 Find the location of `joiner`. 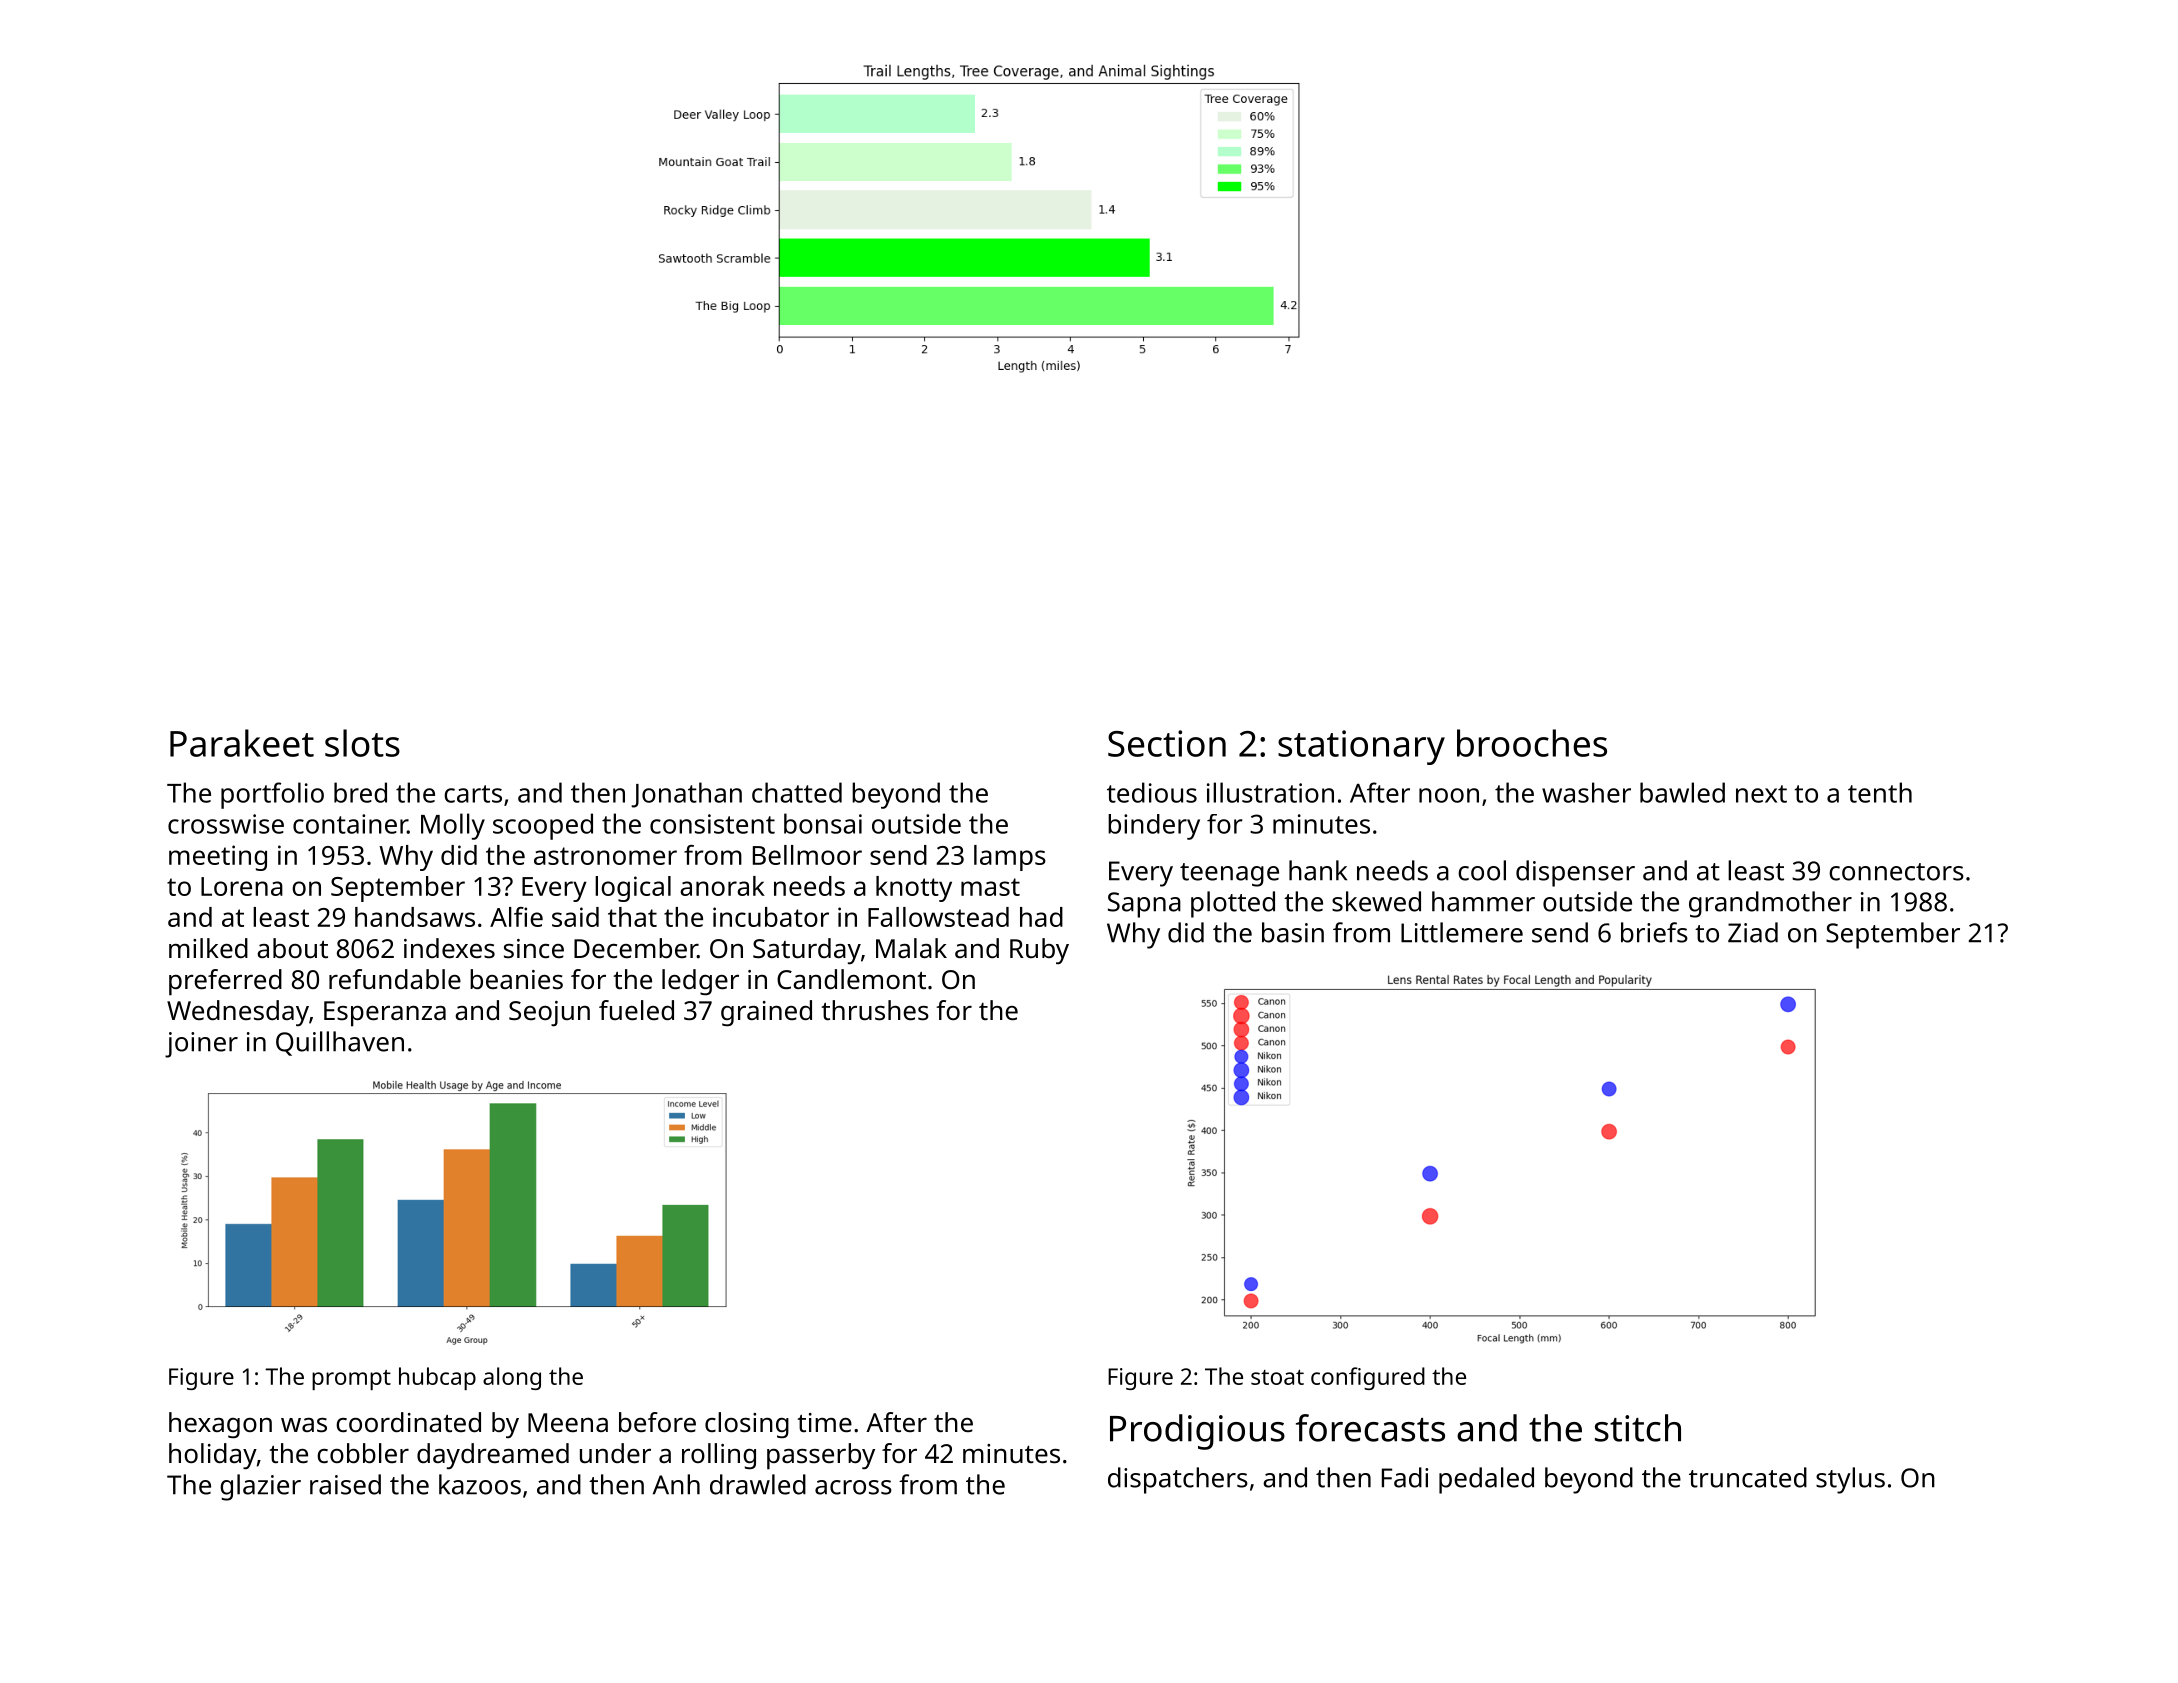

joiner is located at coordinates (201, 1045).
